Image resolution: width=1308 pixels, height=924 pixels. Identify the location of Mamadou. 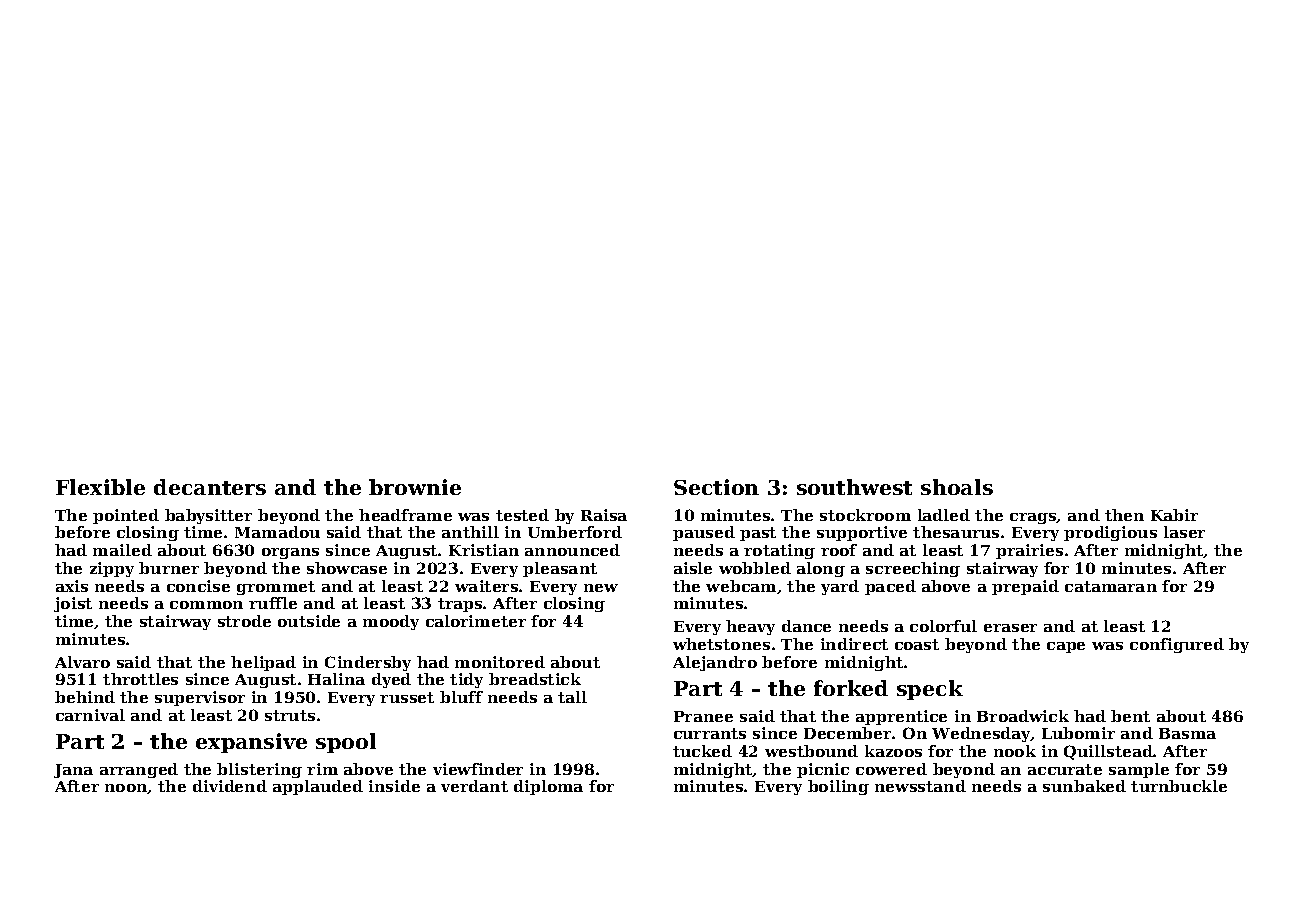
(277, 532).
